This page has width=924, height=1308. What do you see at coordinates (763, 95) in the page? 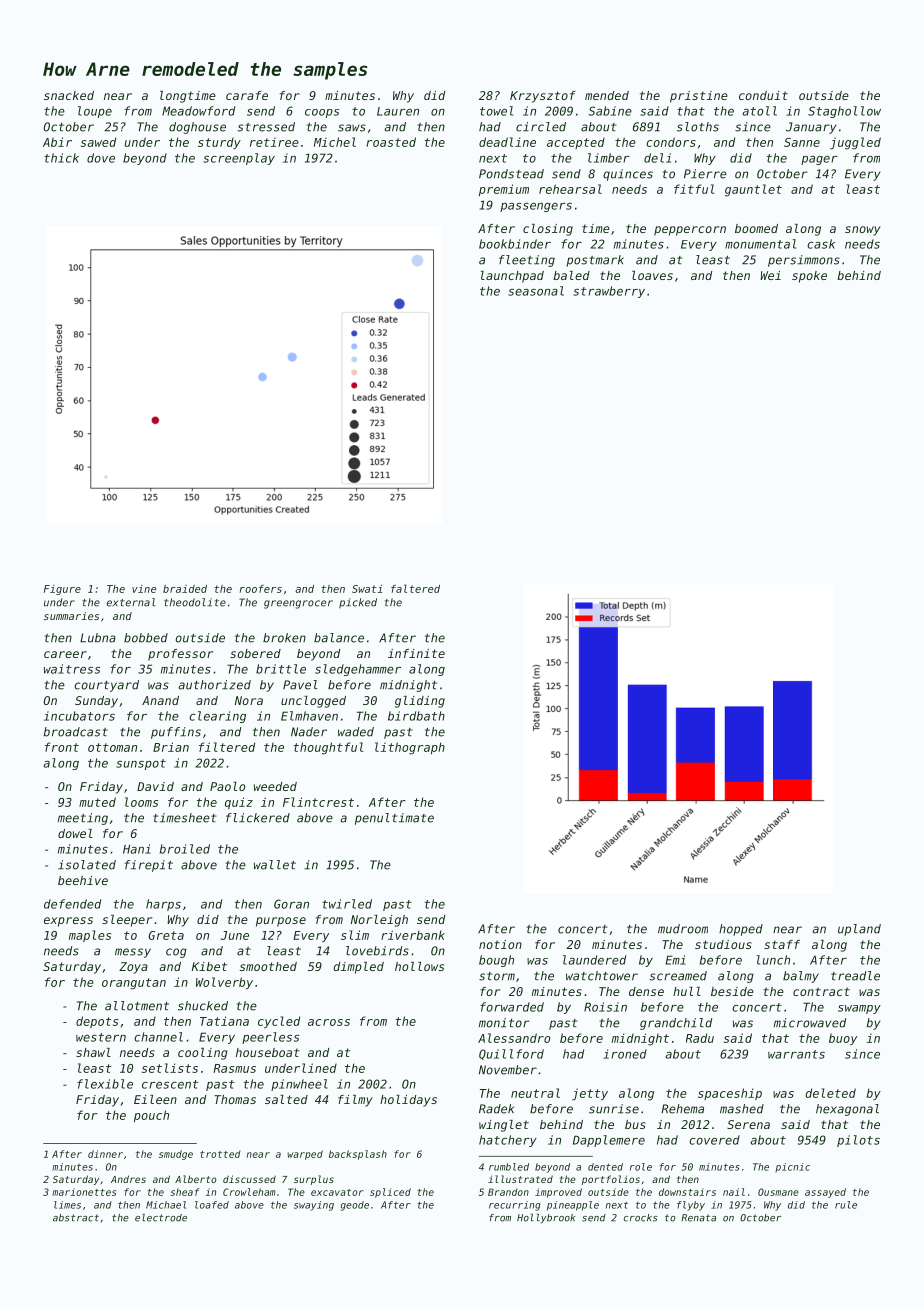
I see `conduit` at bounding box center [763, 95].
